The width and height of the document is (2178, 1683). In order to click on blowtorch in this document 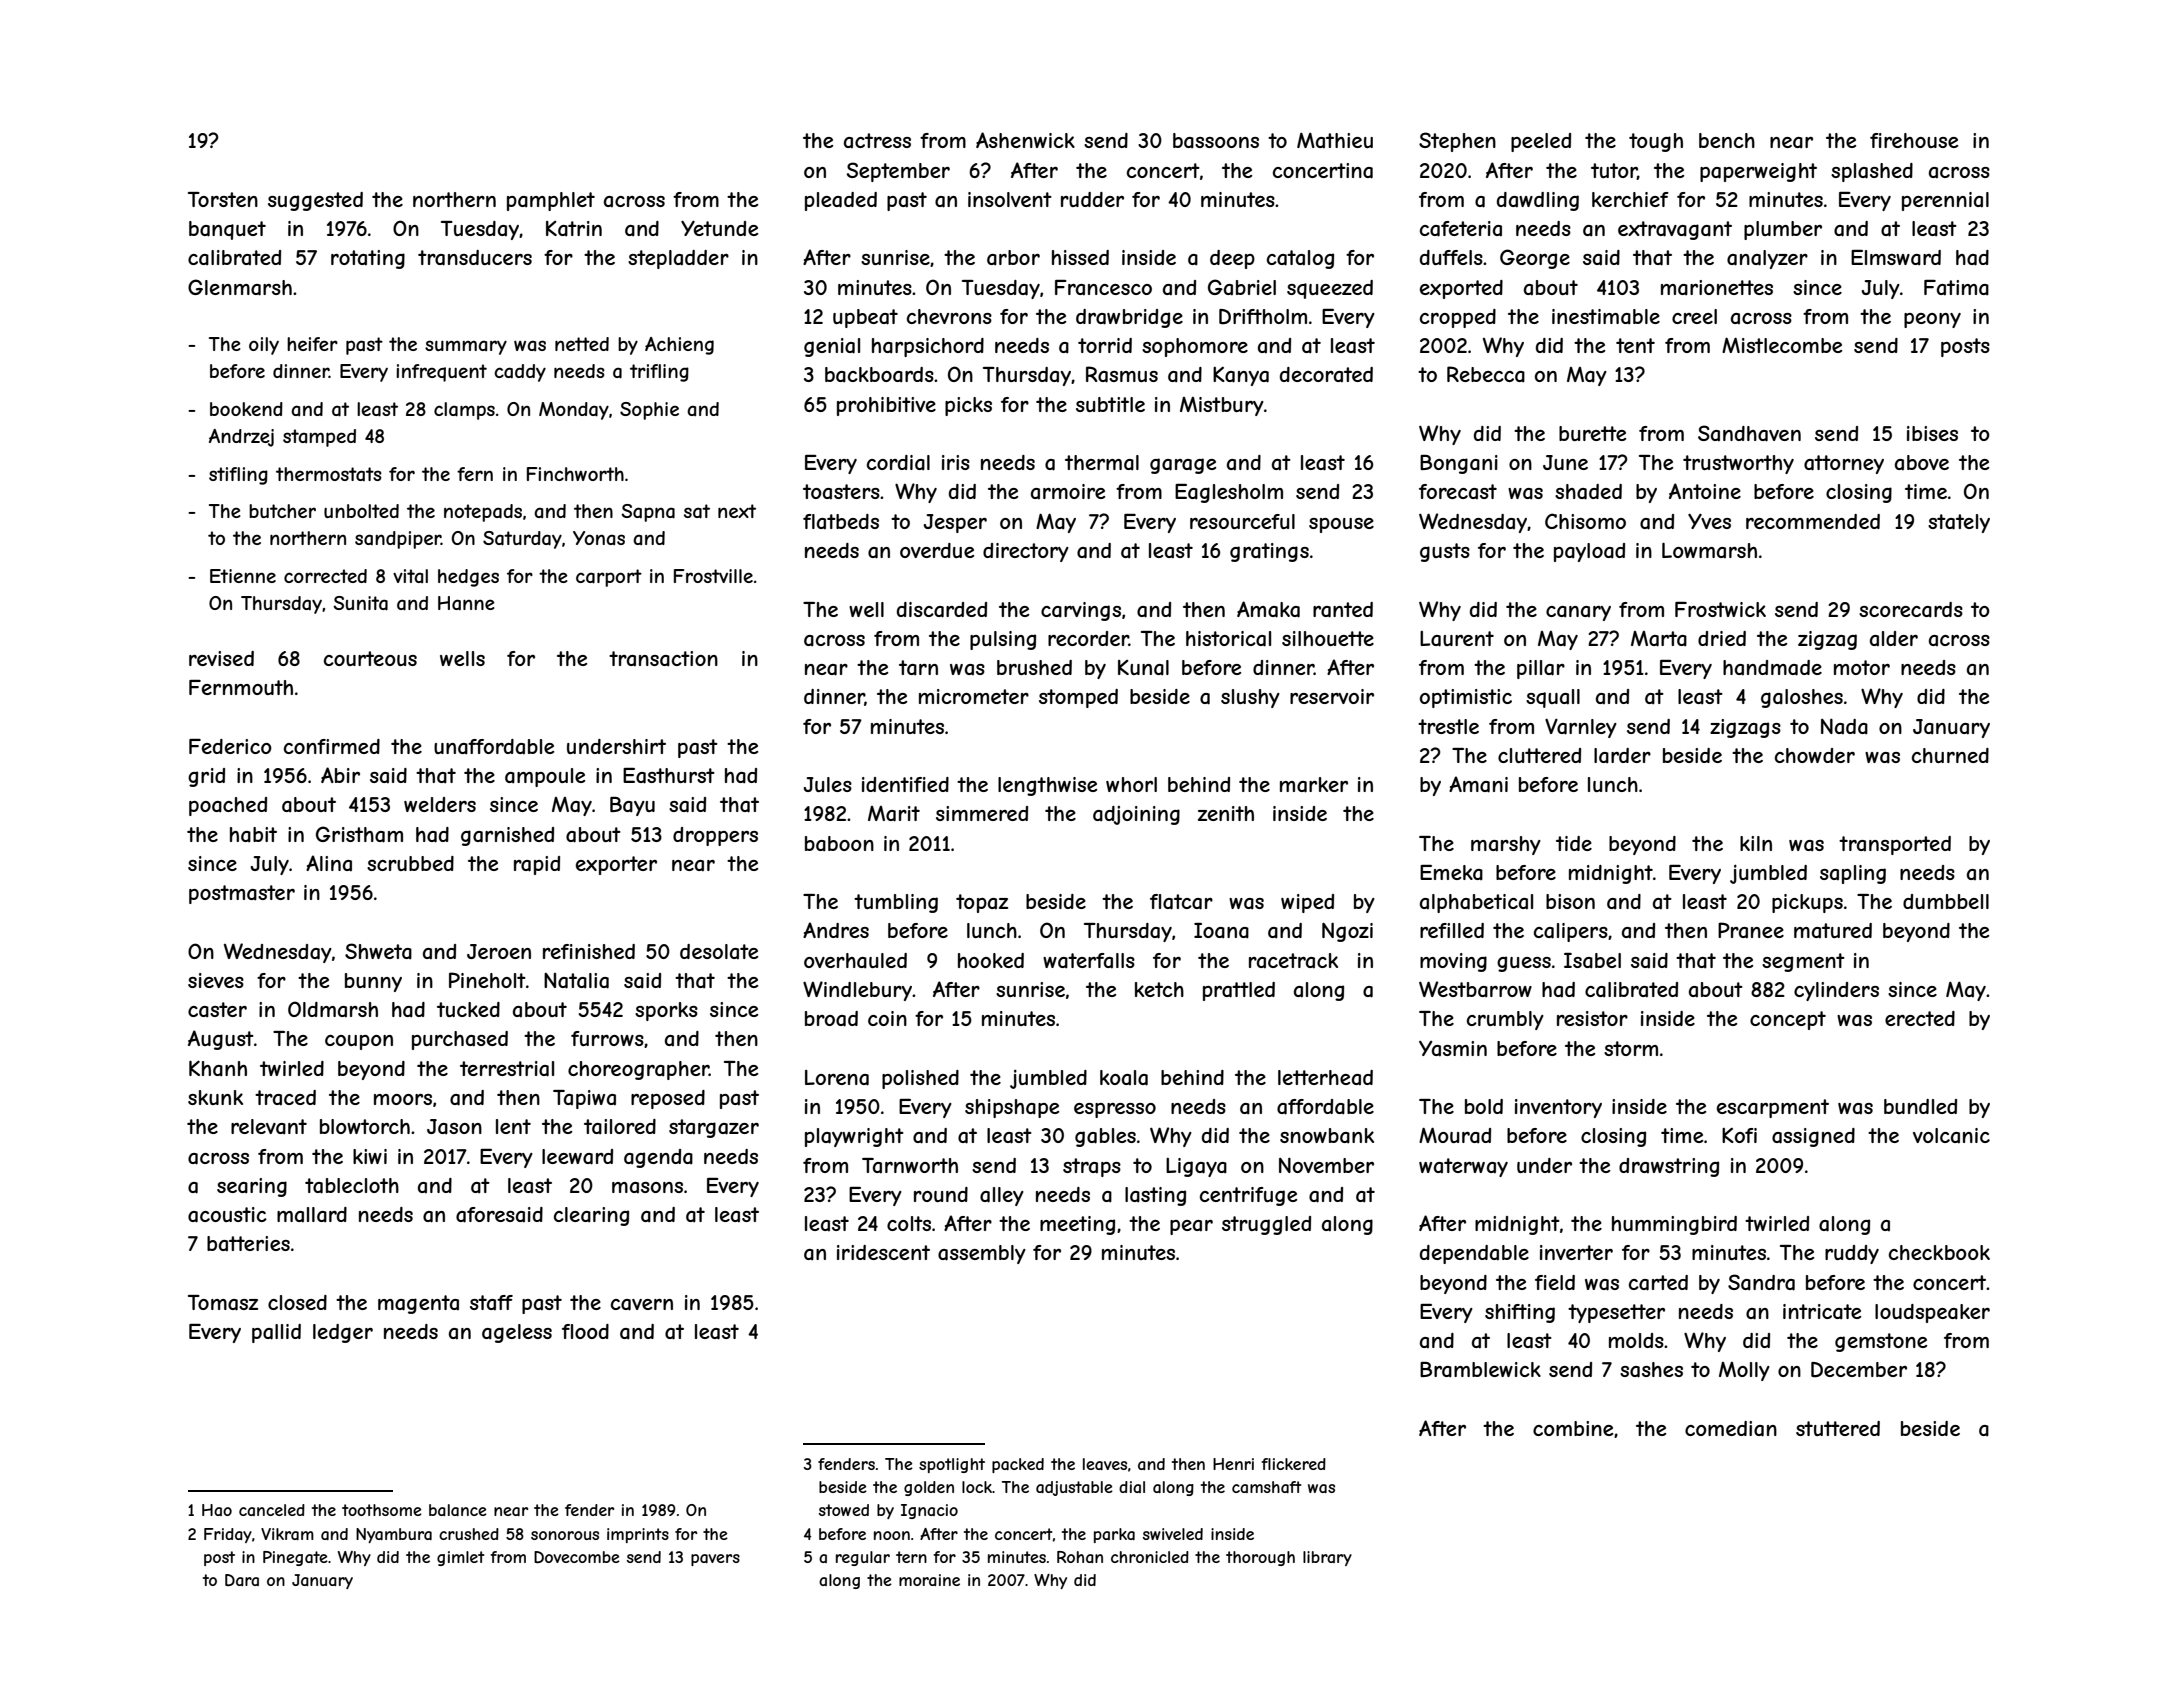, I will do `click(365, 1126)`.
